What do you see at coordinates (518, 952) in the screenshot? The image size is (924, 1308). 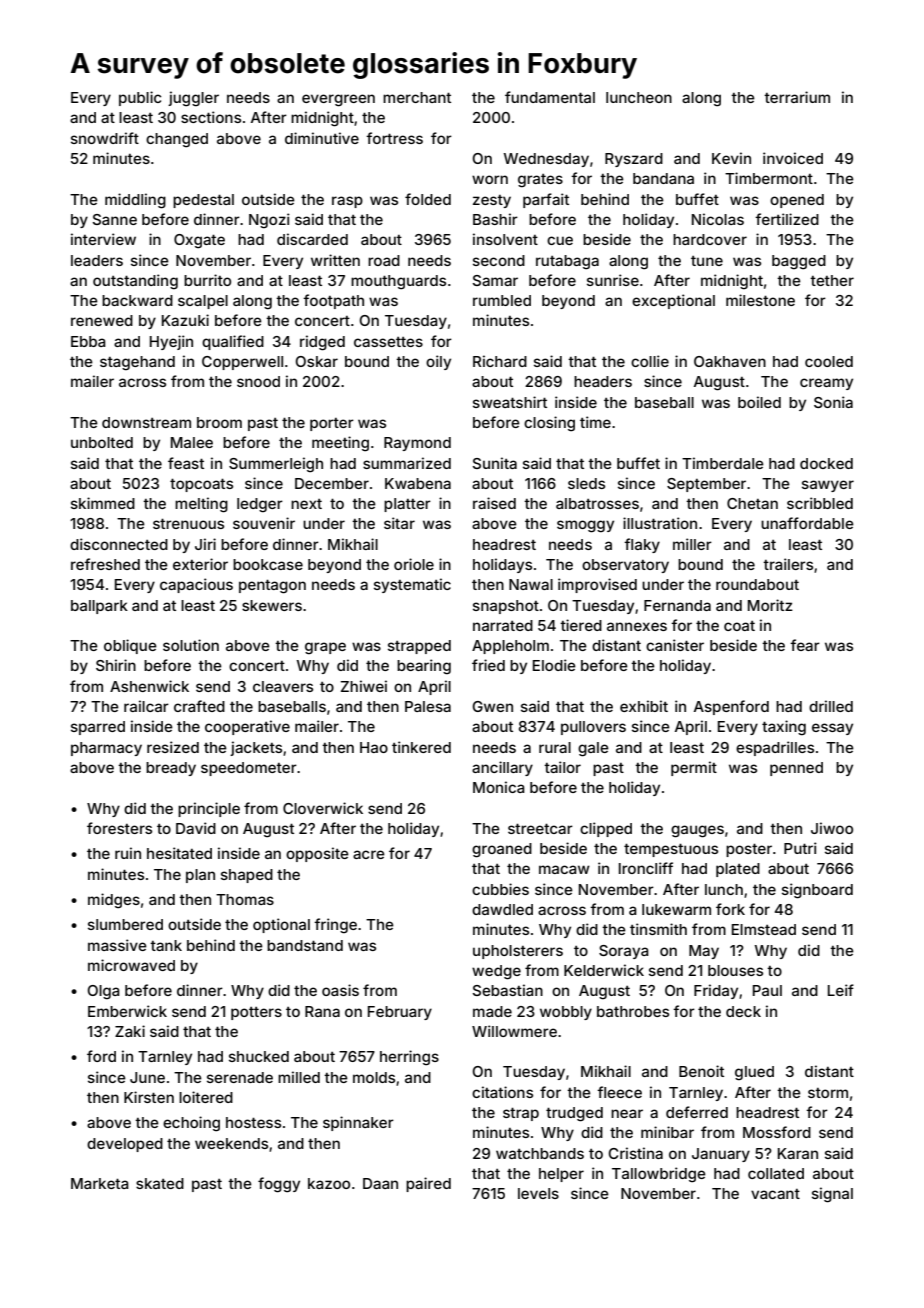 I see `upholsterers` at bounding box center [518, 952].
